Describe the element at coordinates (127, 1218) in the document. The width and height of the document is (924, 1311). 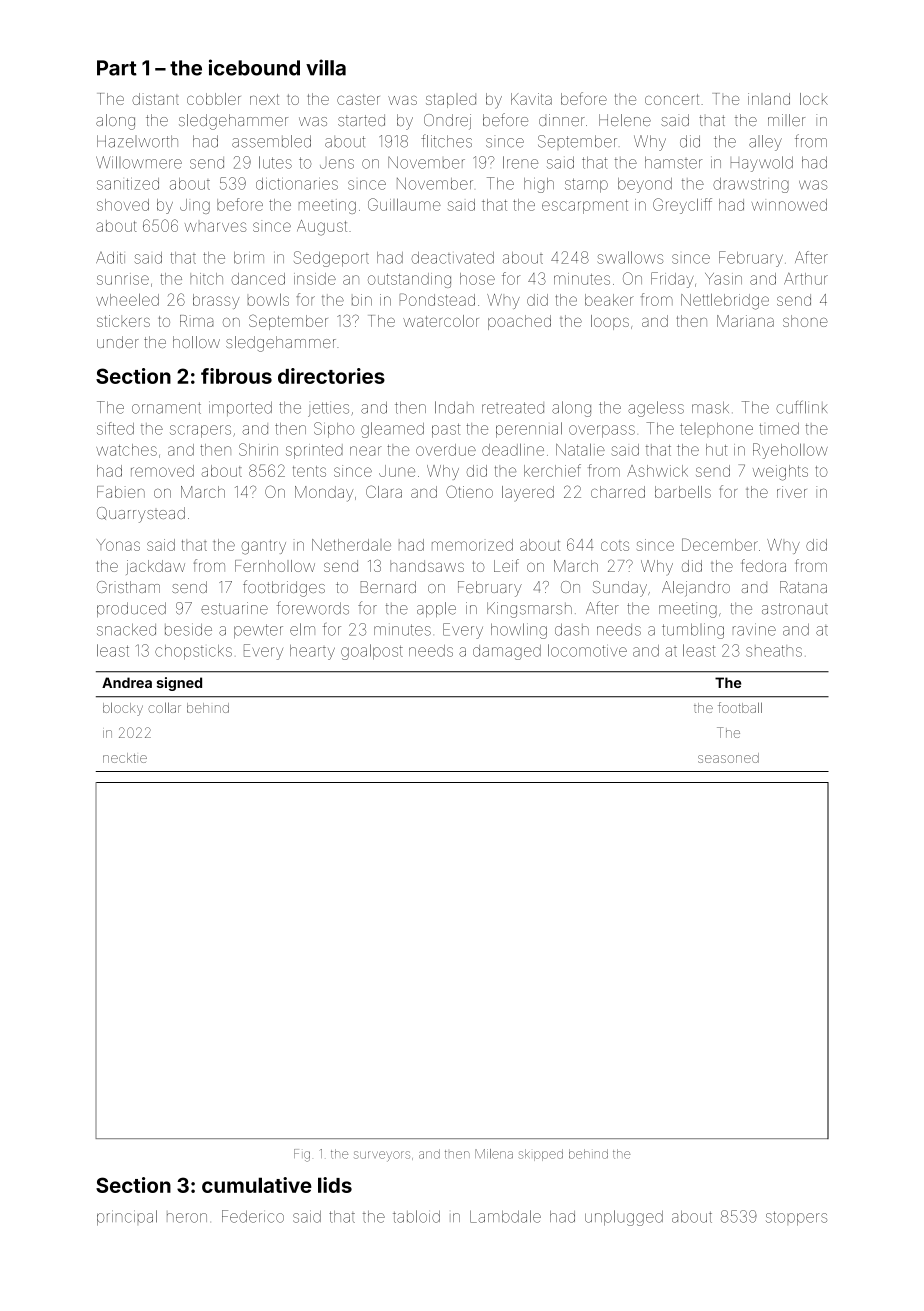
I see `principal` at that location.
